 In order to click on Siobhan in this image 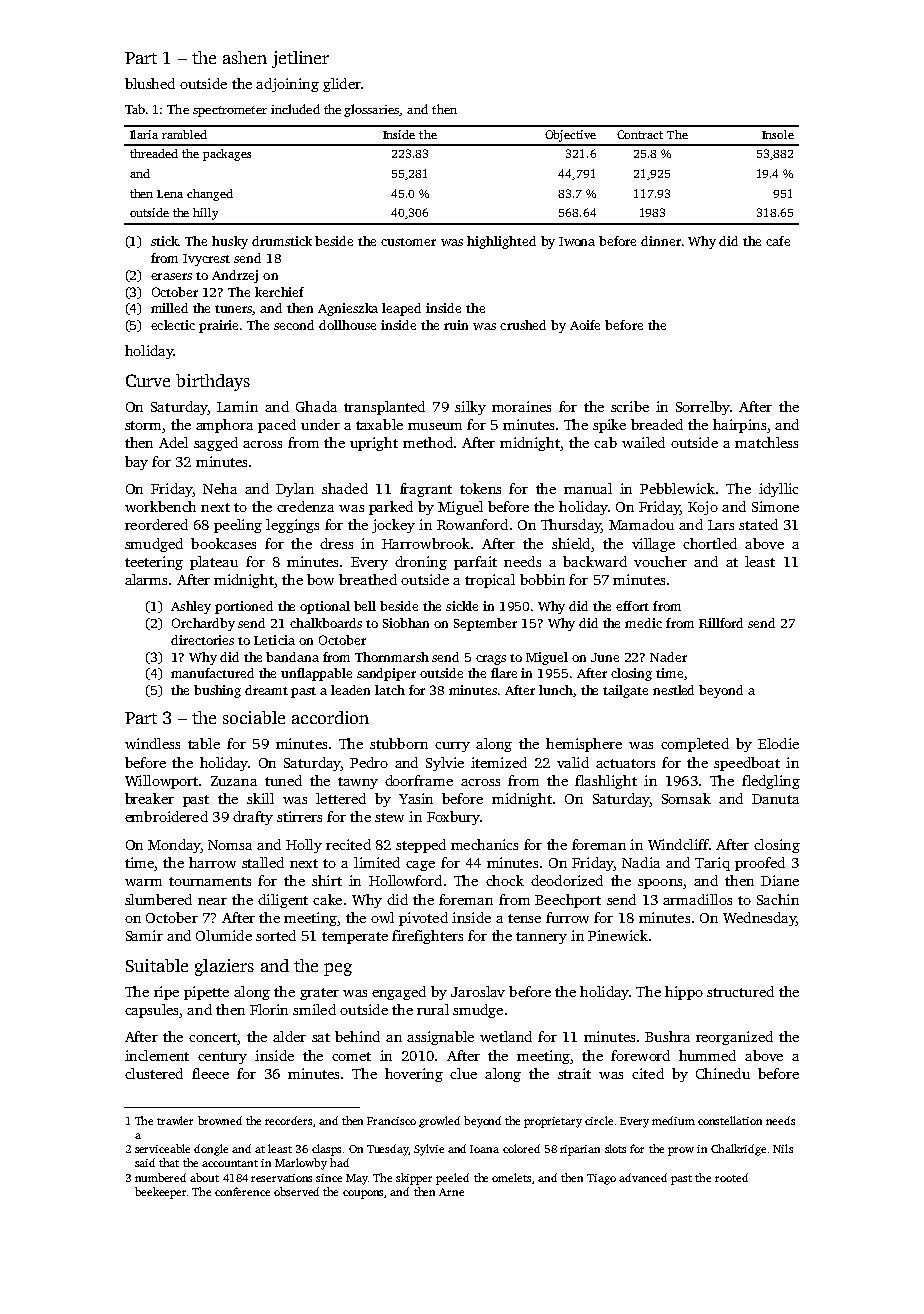, I will do `click(406, 623)`.
